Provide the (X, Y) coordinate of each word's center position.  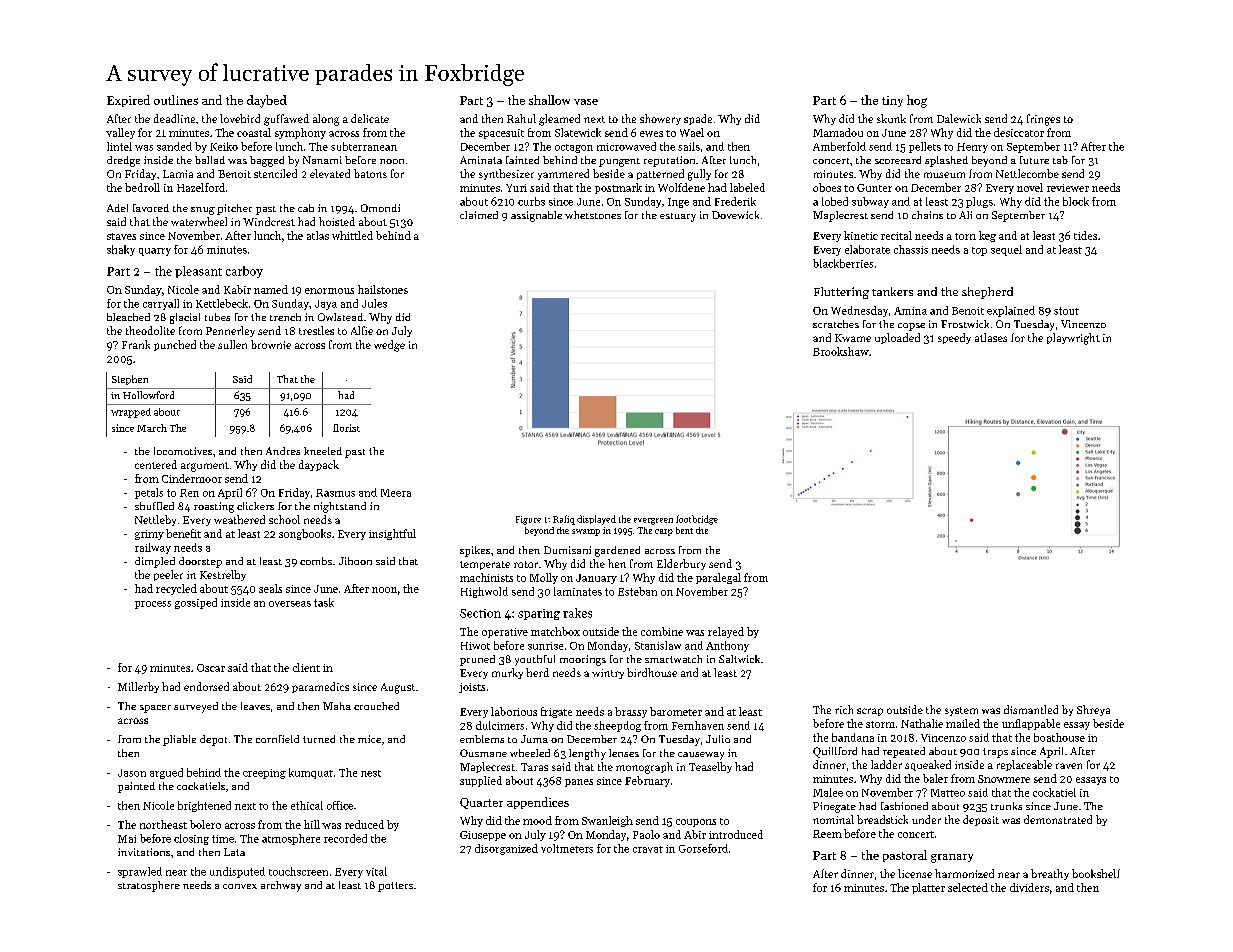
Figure (528, 520)
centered (156, 464)
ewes (651, 134)
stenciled (275, 173)
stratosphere (149, 886)
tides (1085, 235)
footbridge (697, 520)
